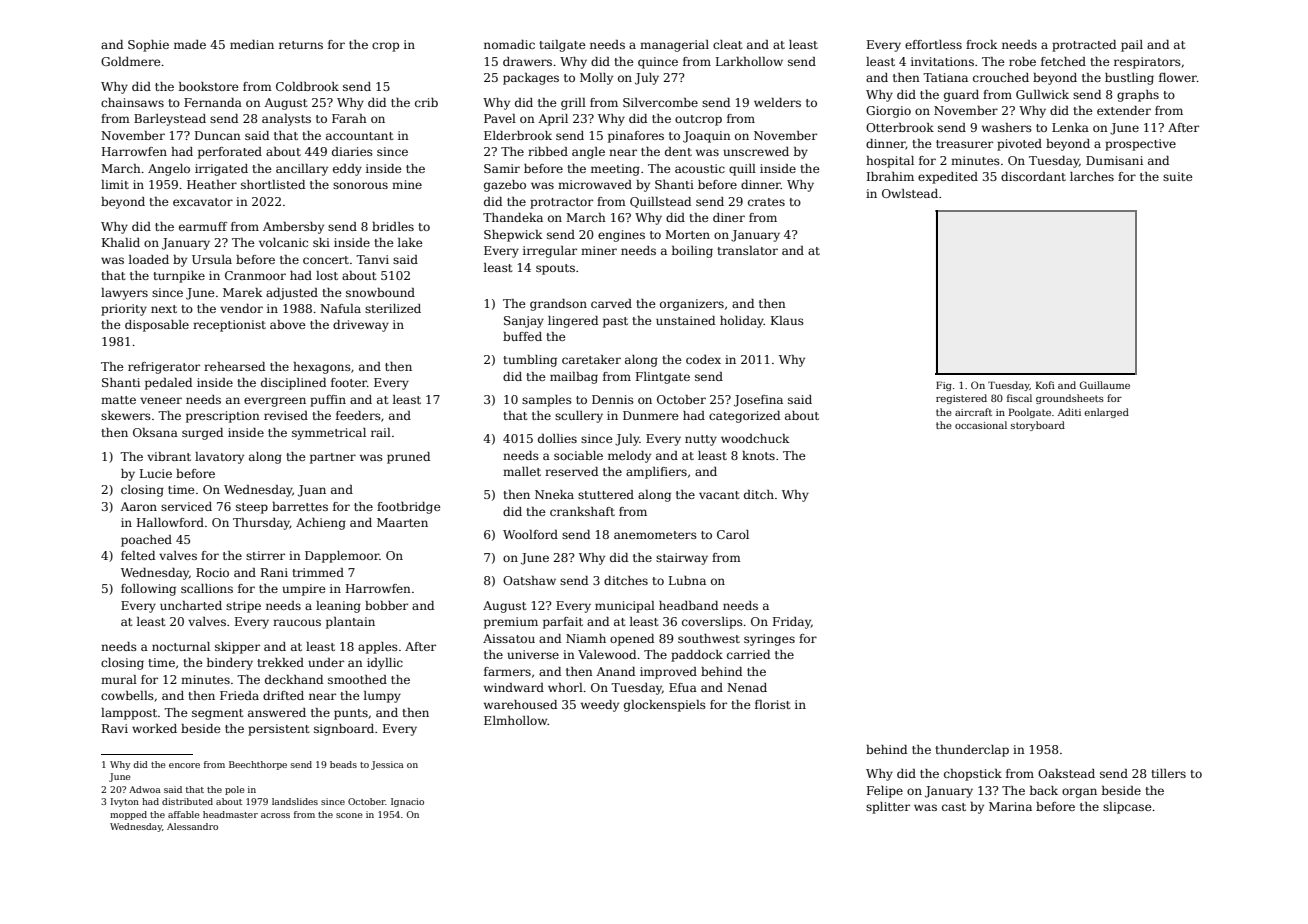  I want to click on accountant, so click(359, 136).
